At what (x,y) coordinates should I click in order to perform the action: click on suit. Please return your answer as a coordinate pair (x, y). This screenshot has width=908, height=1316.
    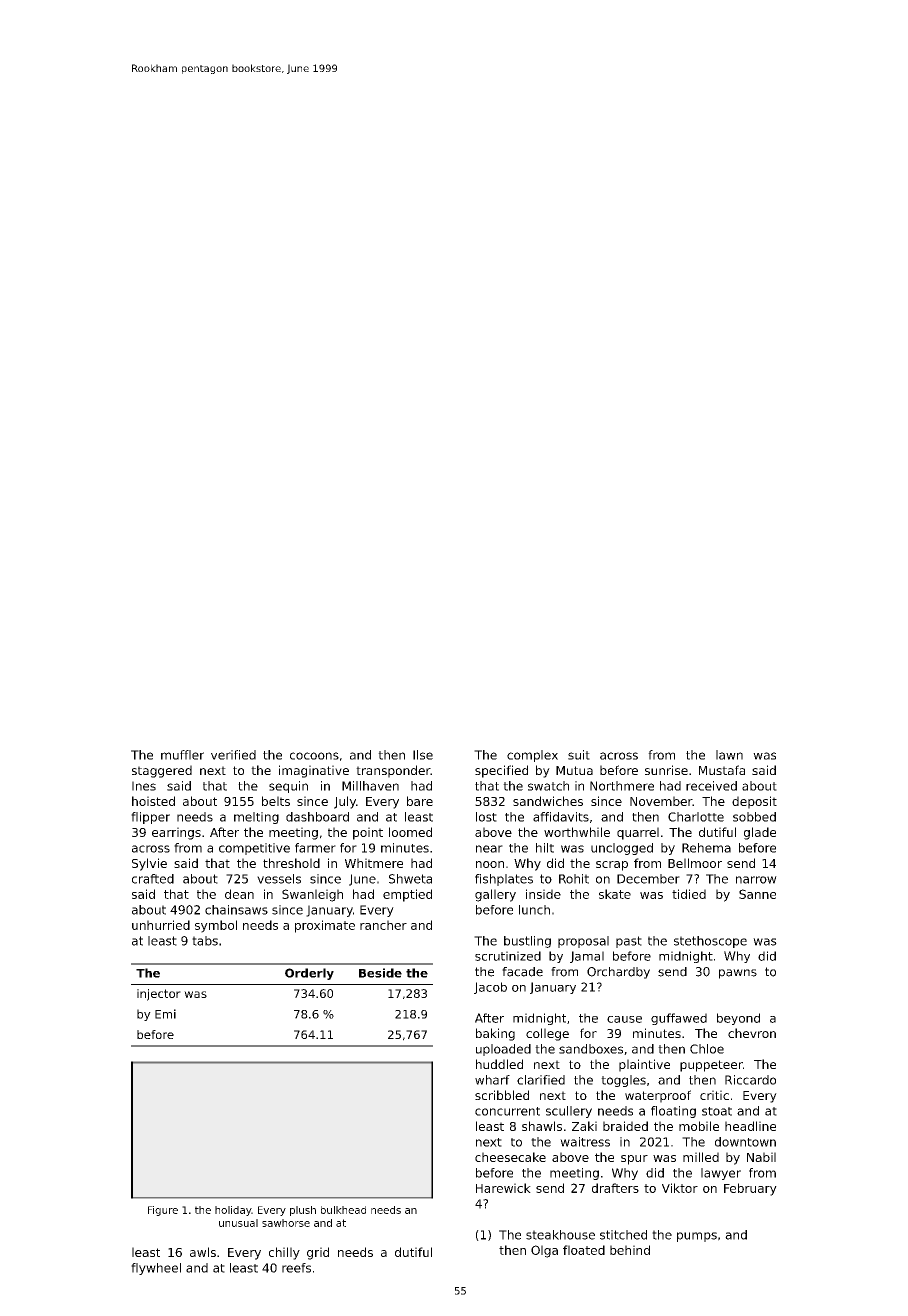
    Looking at the image, I should click on (579, 755).
